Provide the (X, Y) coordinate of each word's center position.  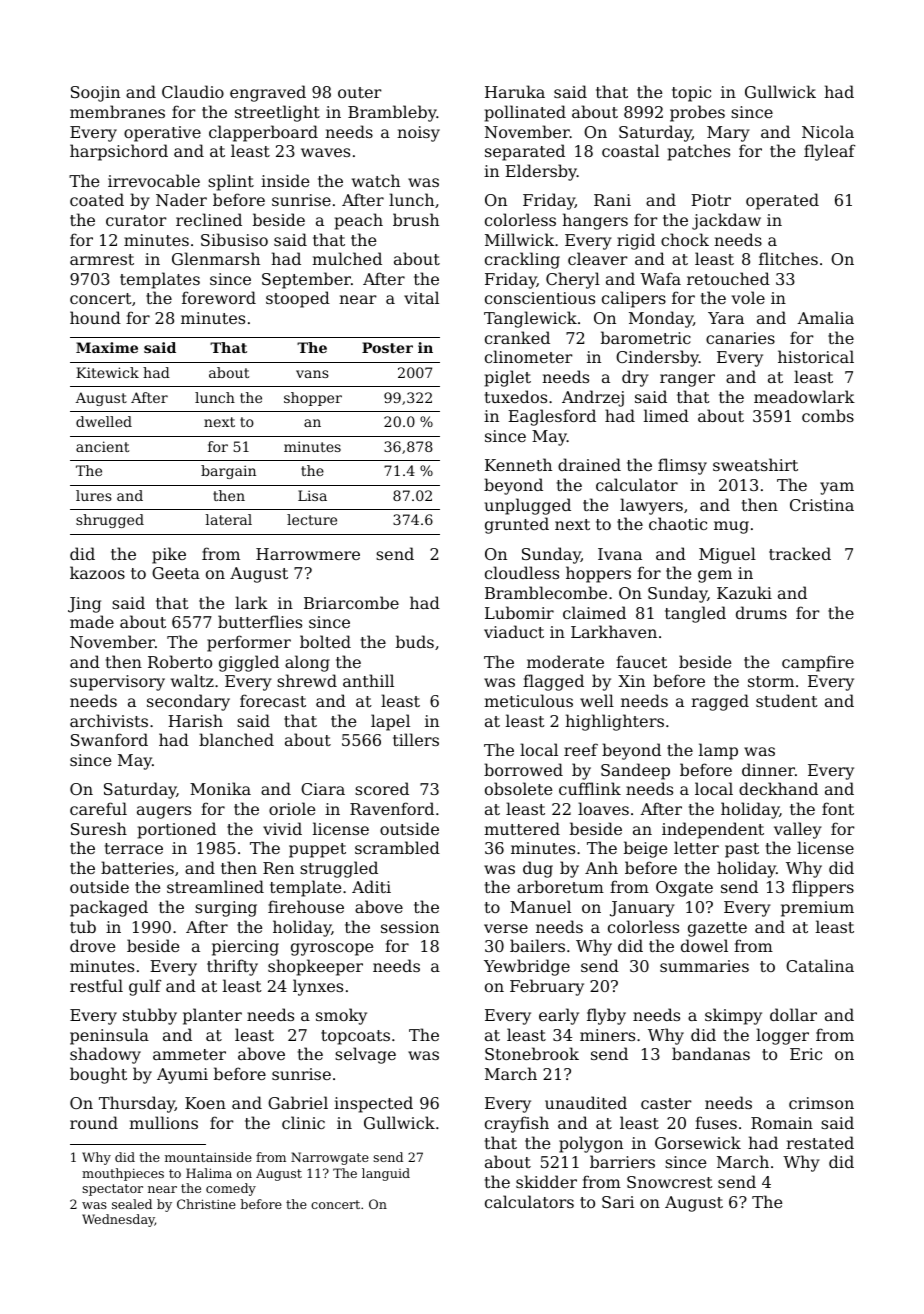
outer (360, 92)
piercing (245, 948)
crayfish (517, 1124)
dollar (793, 1014)
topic (691, 94)
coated (97, 199)
